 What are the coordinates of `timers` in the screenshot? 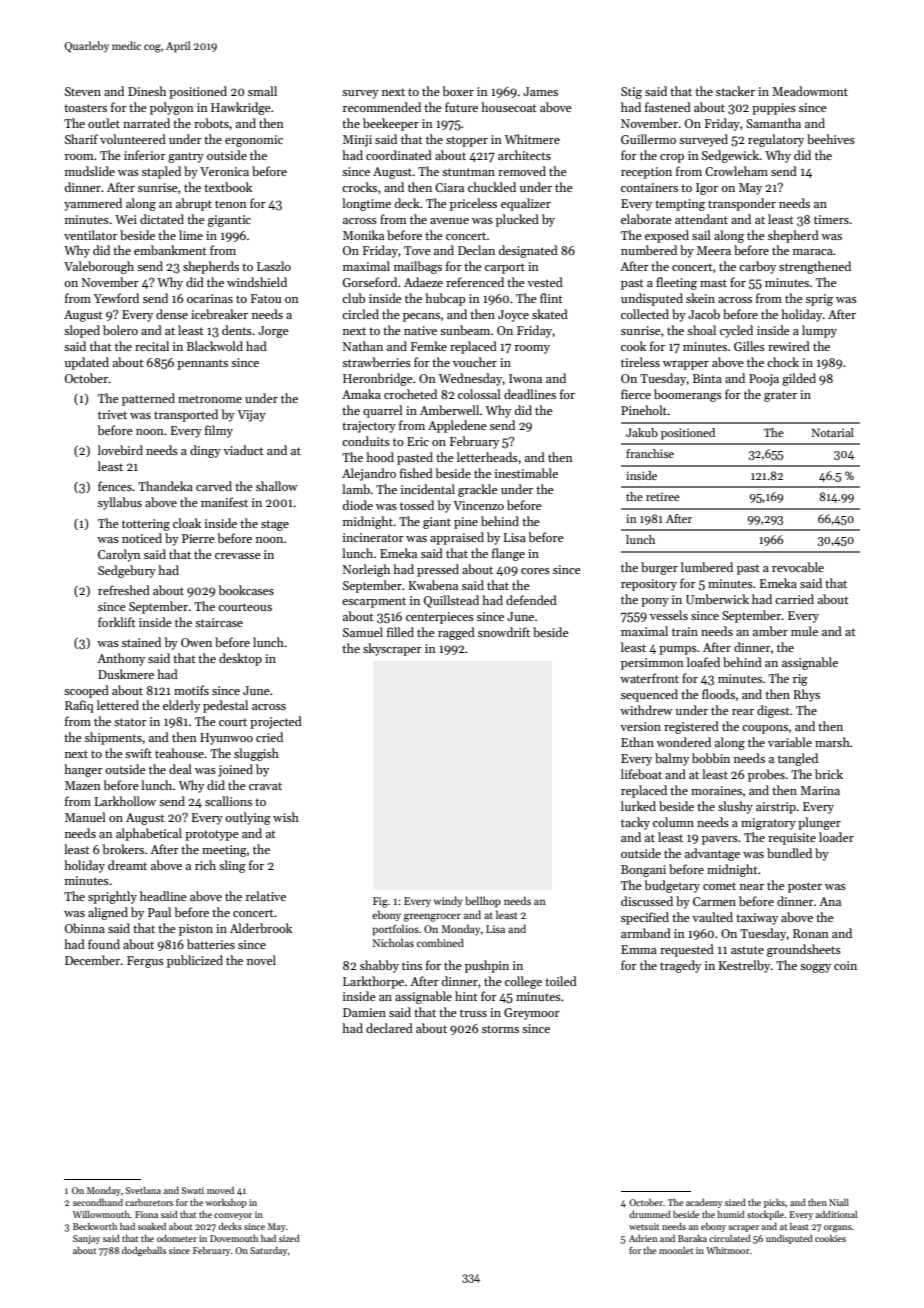 It's located at (831, 219).
